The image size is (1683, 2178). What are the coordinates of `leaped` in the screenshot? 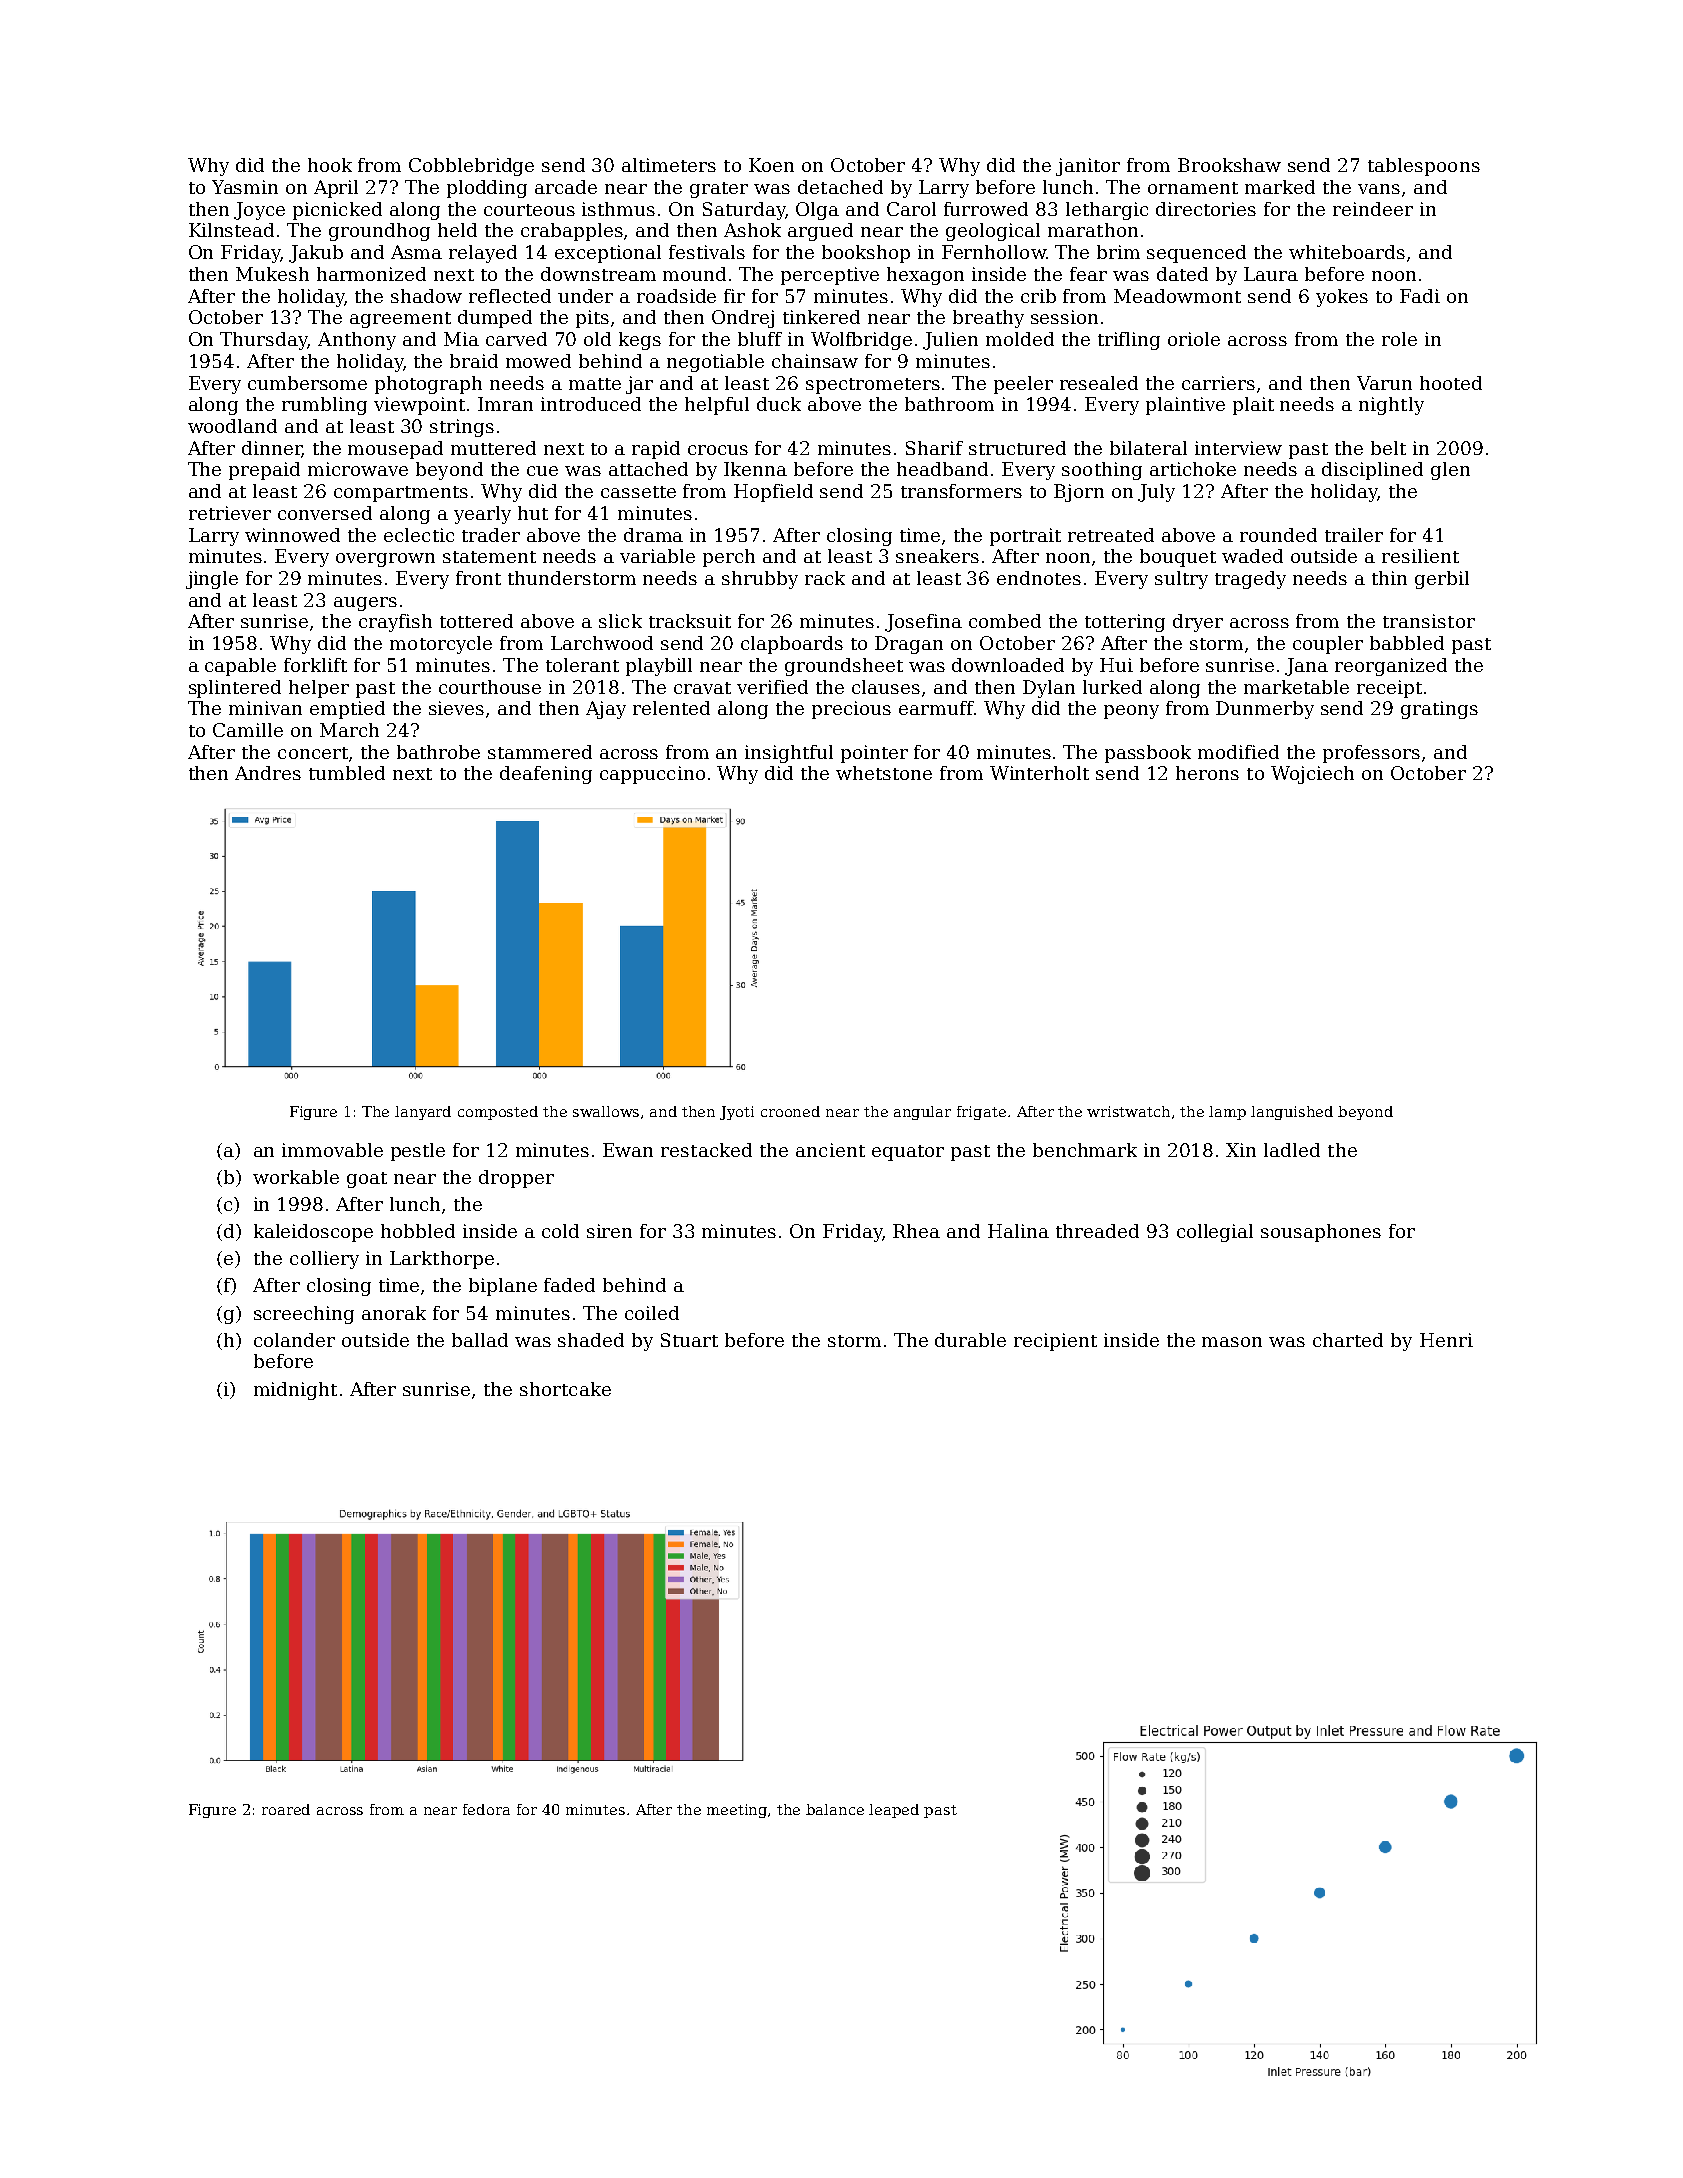 It's located at (894, 1811).
